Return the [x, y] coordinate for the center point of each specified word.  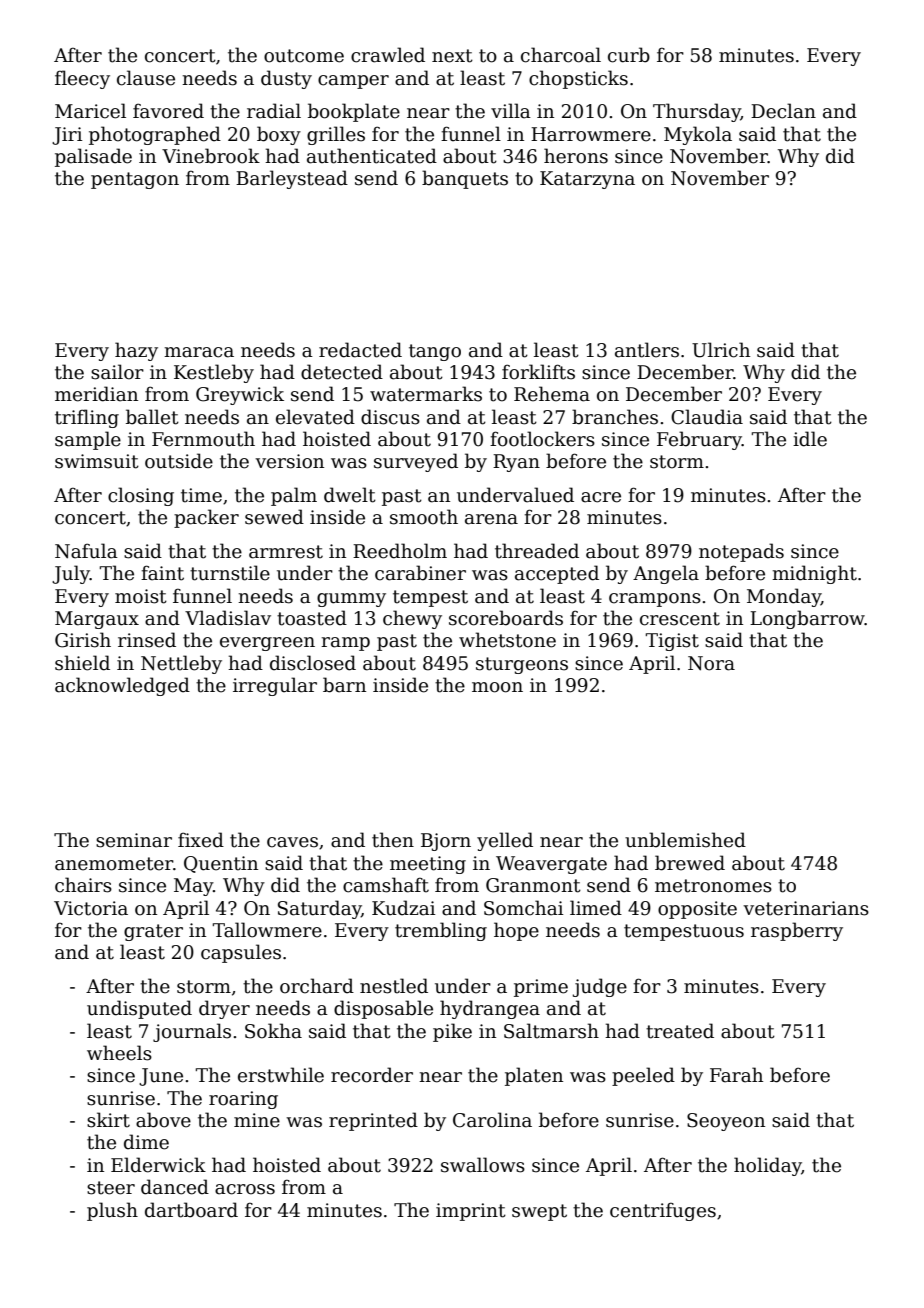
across [245, 1189]
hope [516, 931]
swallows [483, 1165]
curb [629, 55]
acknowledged [122, 686]
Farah [736, 1075]
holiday [768, 1166]
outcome [304, 56]
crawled [388, 55]
